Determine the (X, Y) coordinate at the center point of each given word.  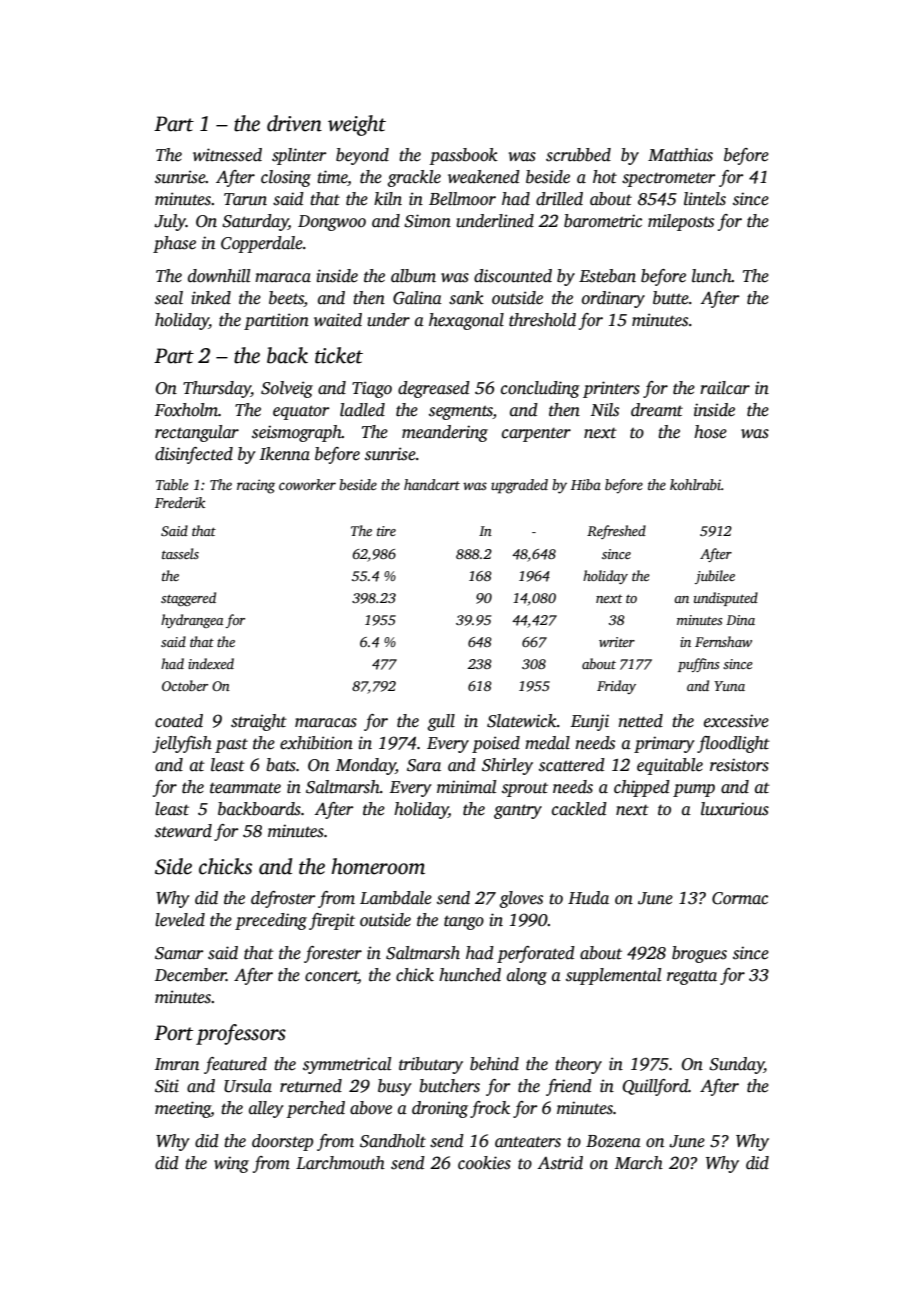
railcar (725, 388)
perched (315, 1109)
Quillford (655, 1087)
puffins (699, 665)
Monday (366, 766)
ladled (362, 410)
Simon (427, 221)
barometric (603, 221)
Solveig (287, 389)
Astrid (560, 1163)
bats (281, 765)
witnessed (227, 155)
